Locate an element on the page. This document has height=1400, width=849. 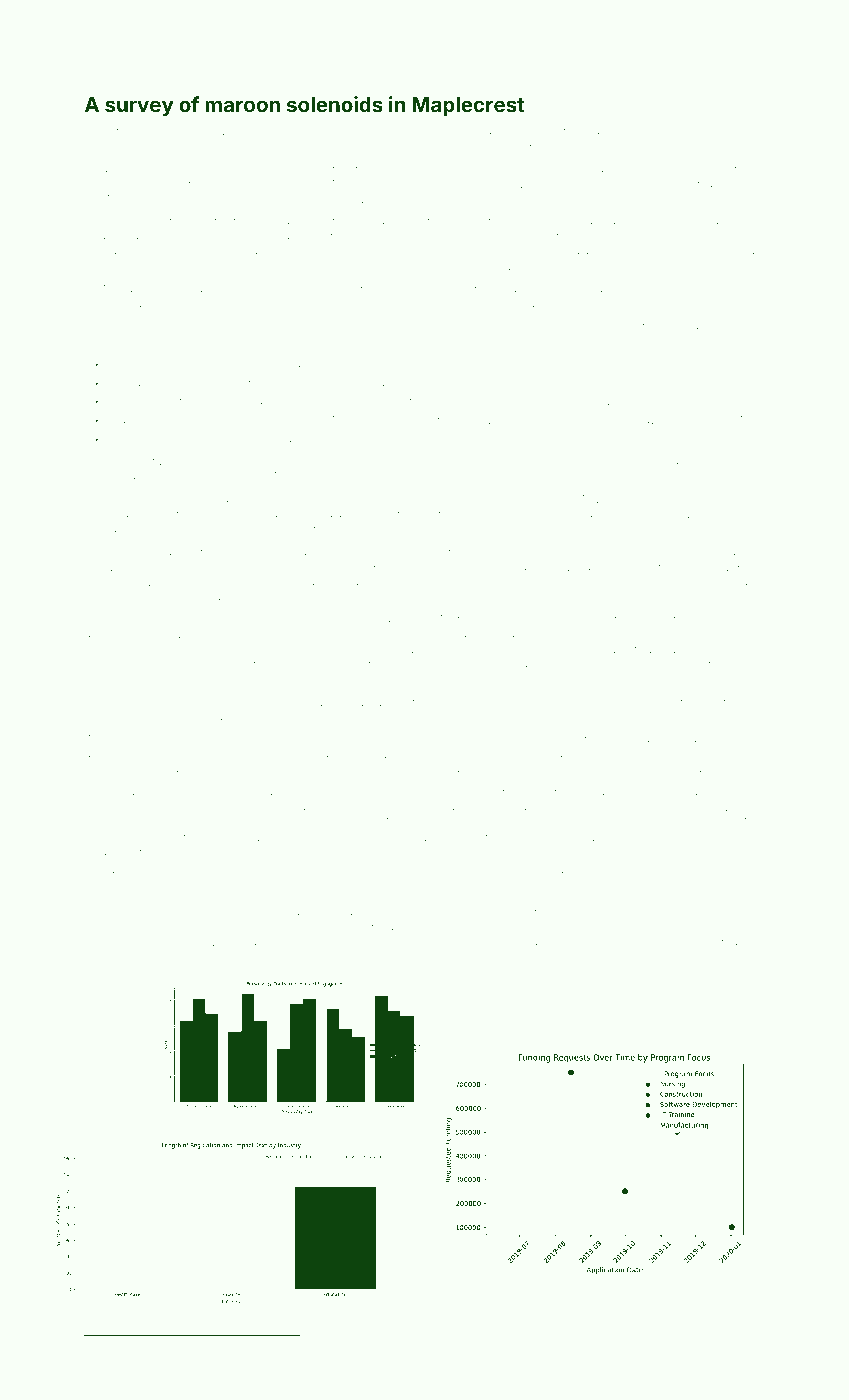
ingredient is located at coordinates (654, 132).
